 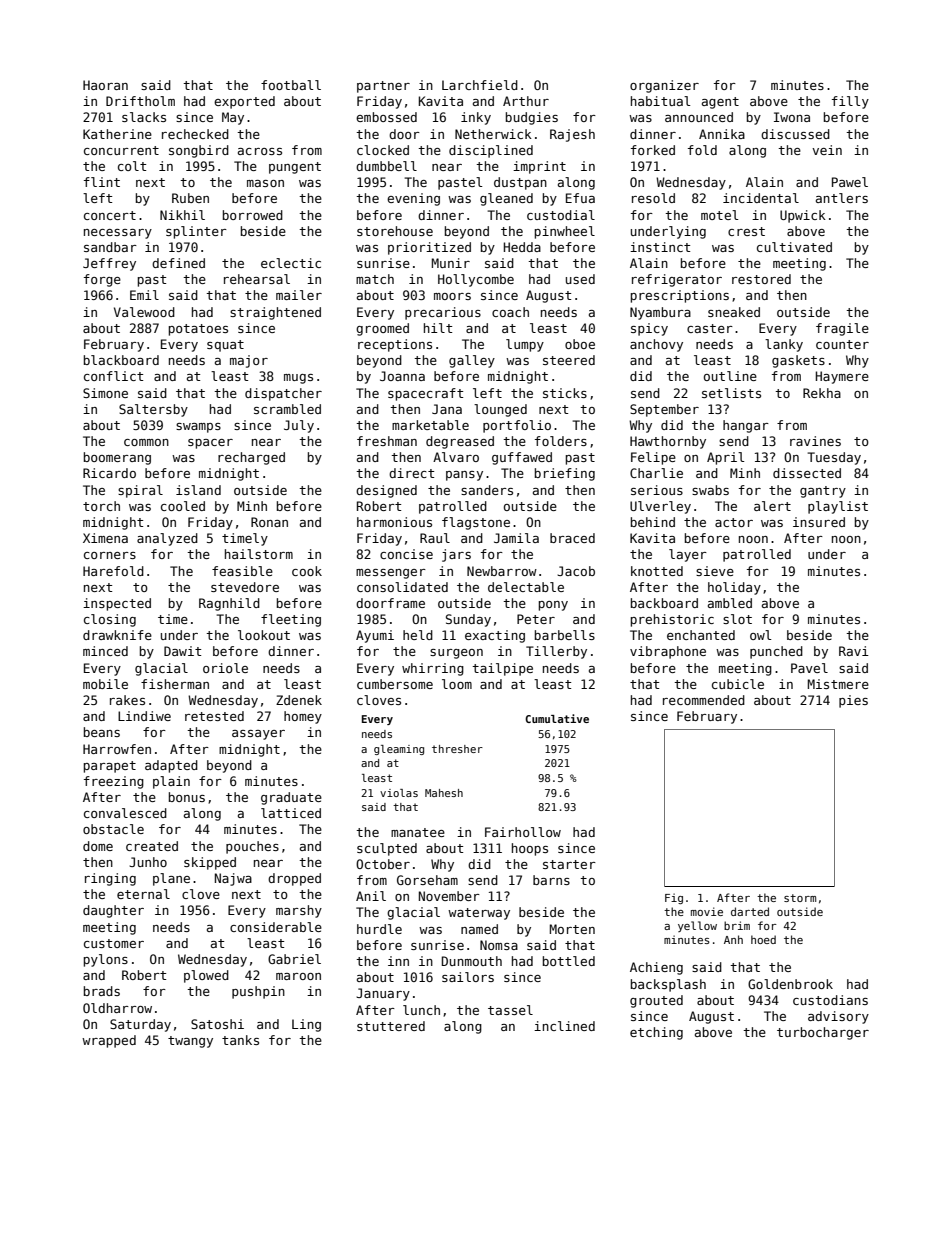 What do you see at coordinates (480, 85) in the document?
I see `Larchfield` at bounding box center [480, 85].
